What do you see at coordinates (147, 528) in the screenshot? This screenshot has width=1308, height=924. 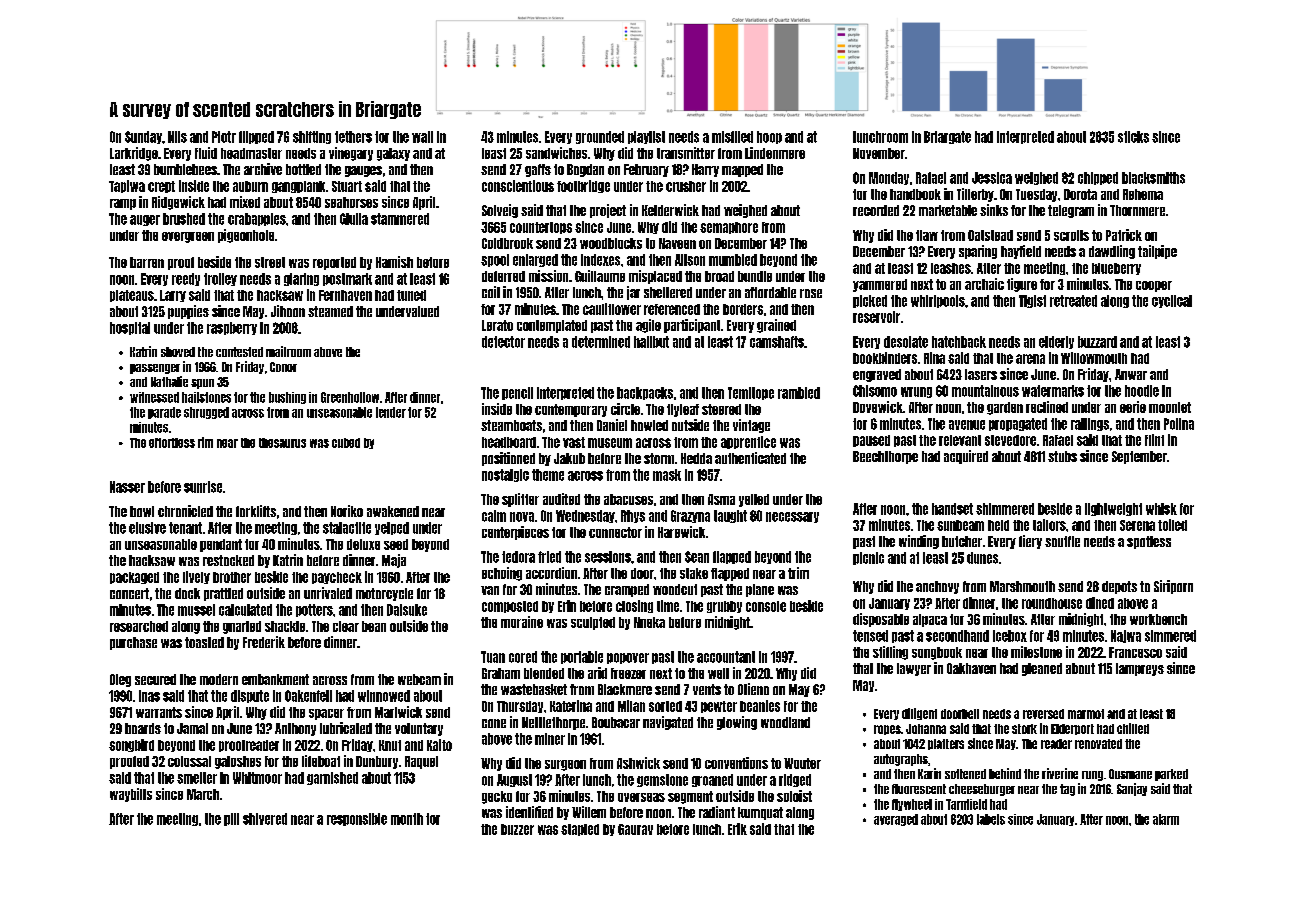 I see `elusive` at bounding box center [147, 528].
